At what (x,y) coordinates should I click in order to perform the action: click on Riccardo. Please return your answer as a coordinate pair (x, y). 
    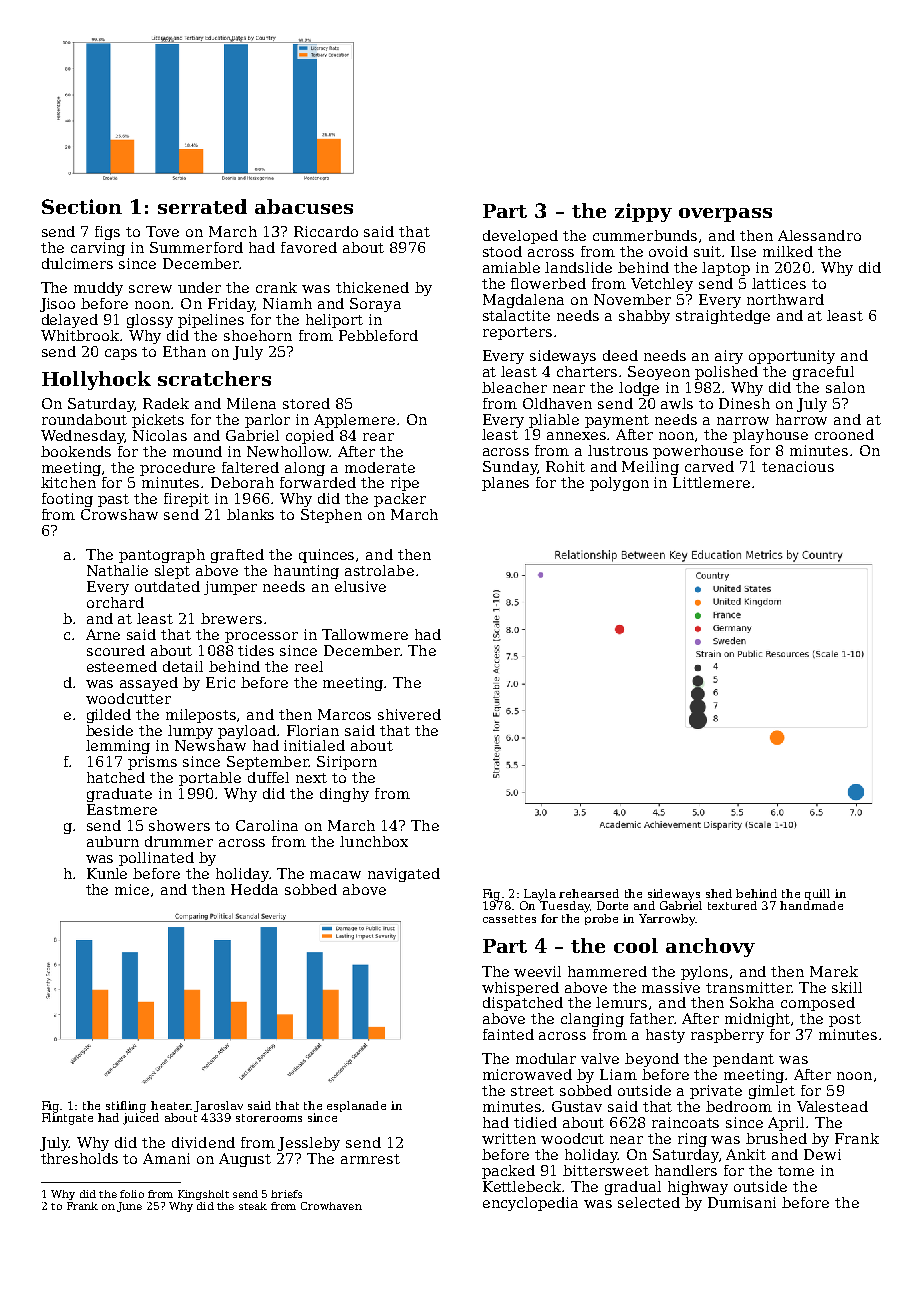
    Looking at the image, I should click on (326, 231).
